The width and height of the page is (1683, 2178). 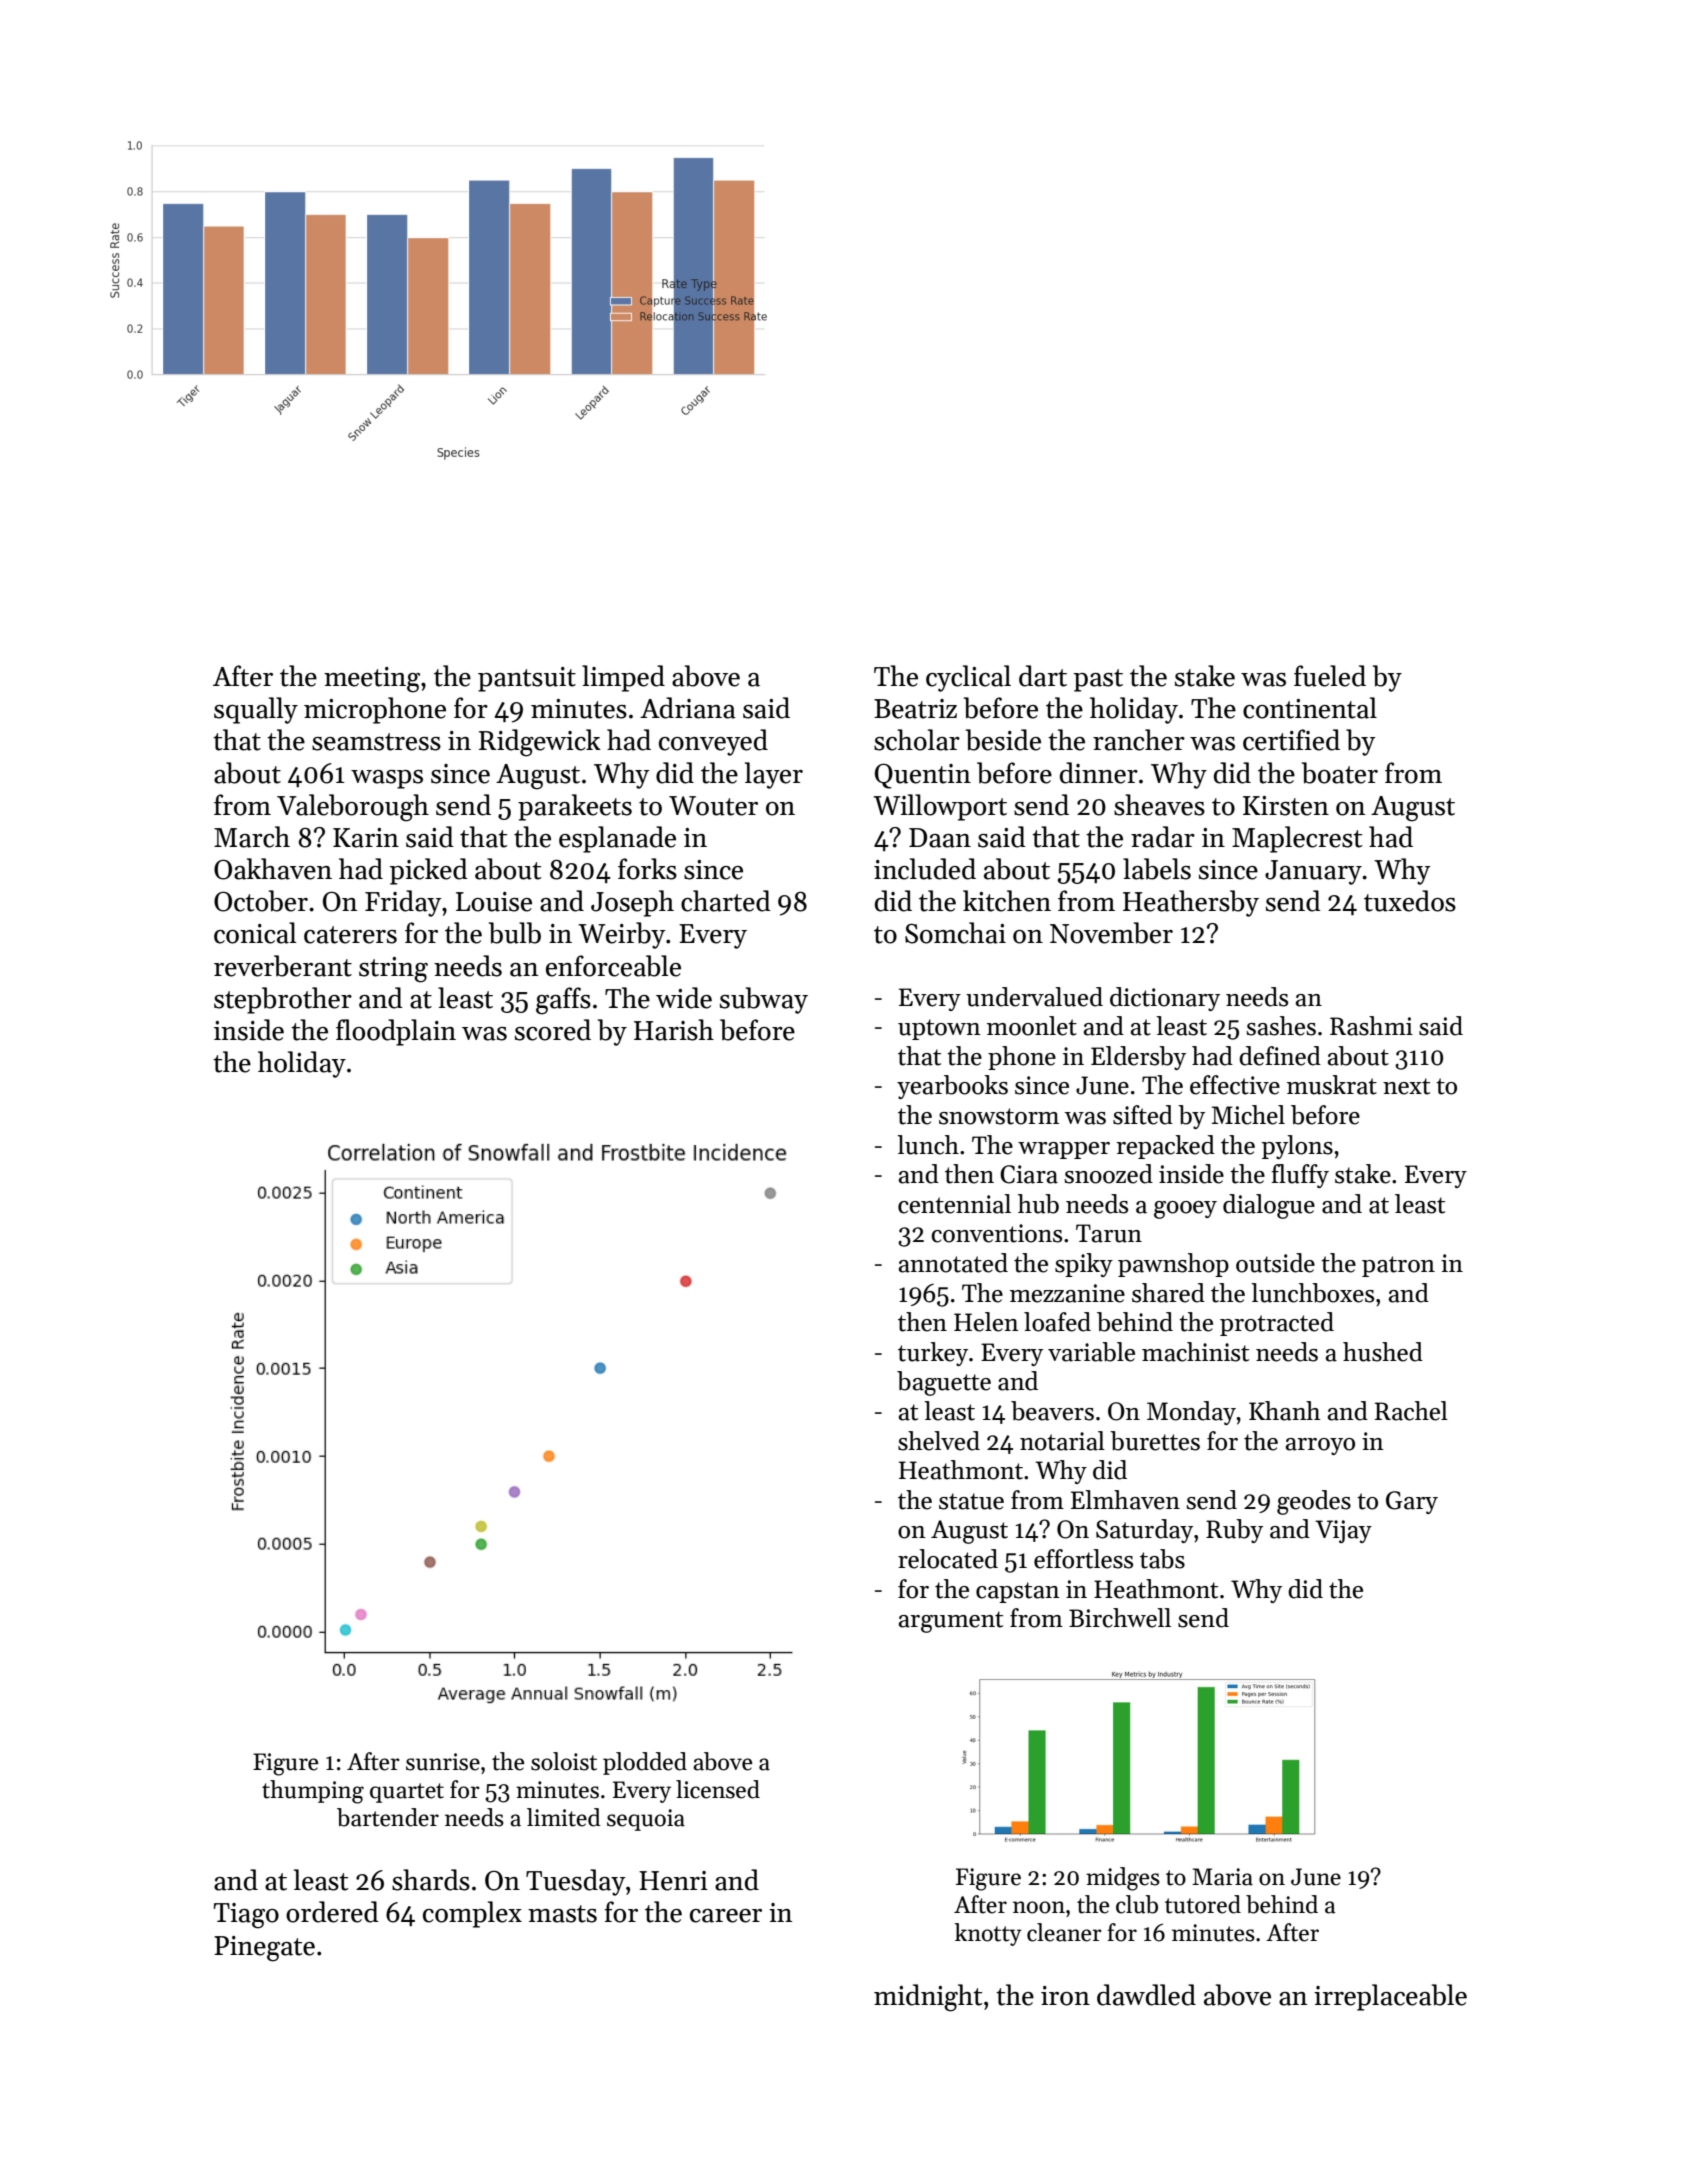 What do you see at coordinates (562, 1914) in the page?
I see `masts` at bounding box center [562, 1914].
